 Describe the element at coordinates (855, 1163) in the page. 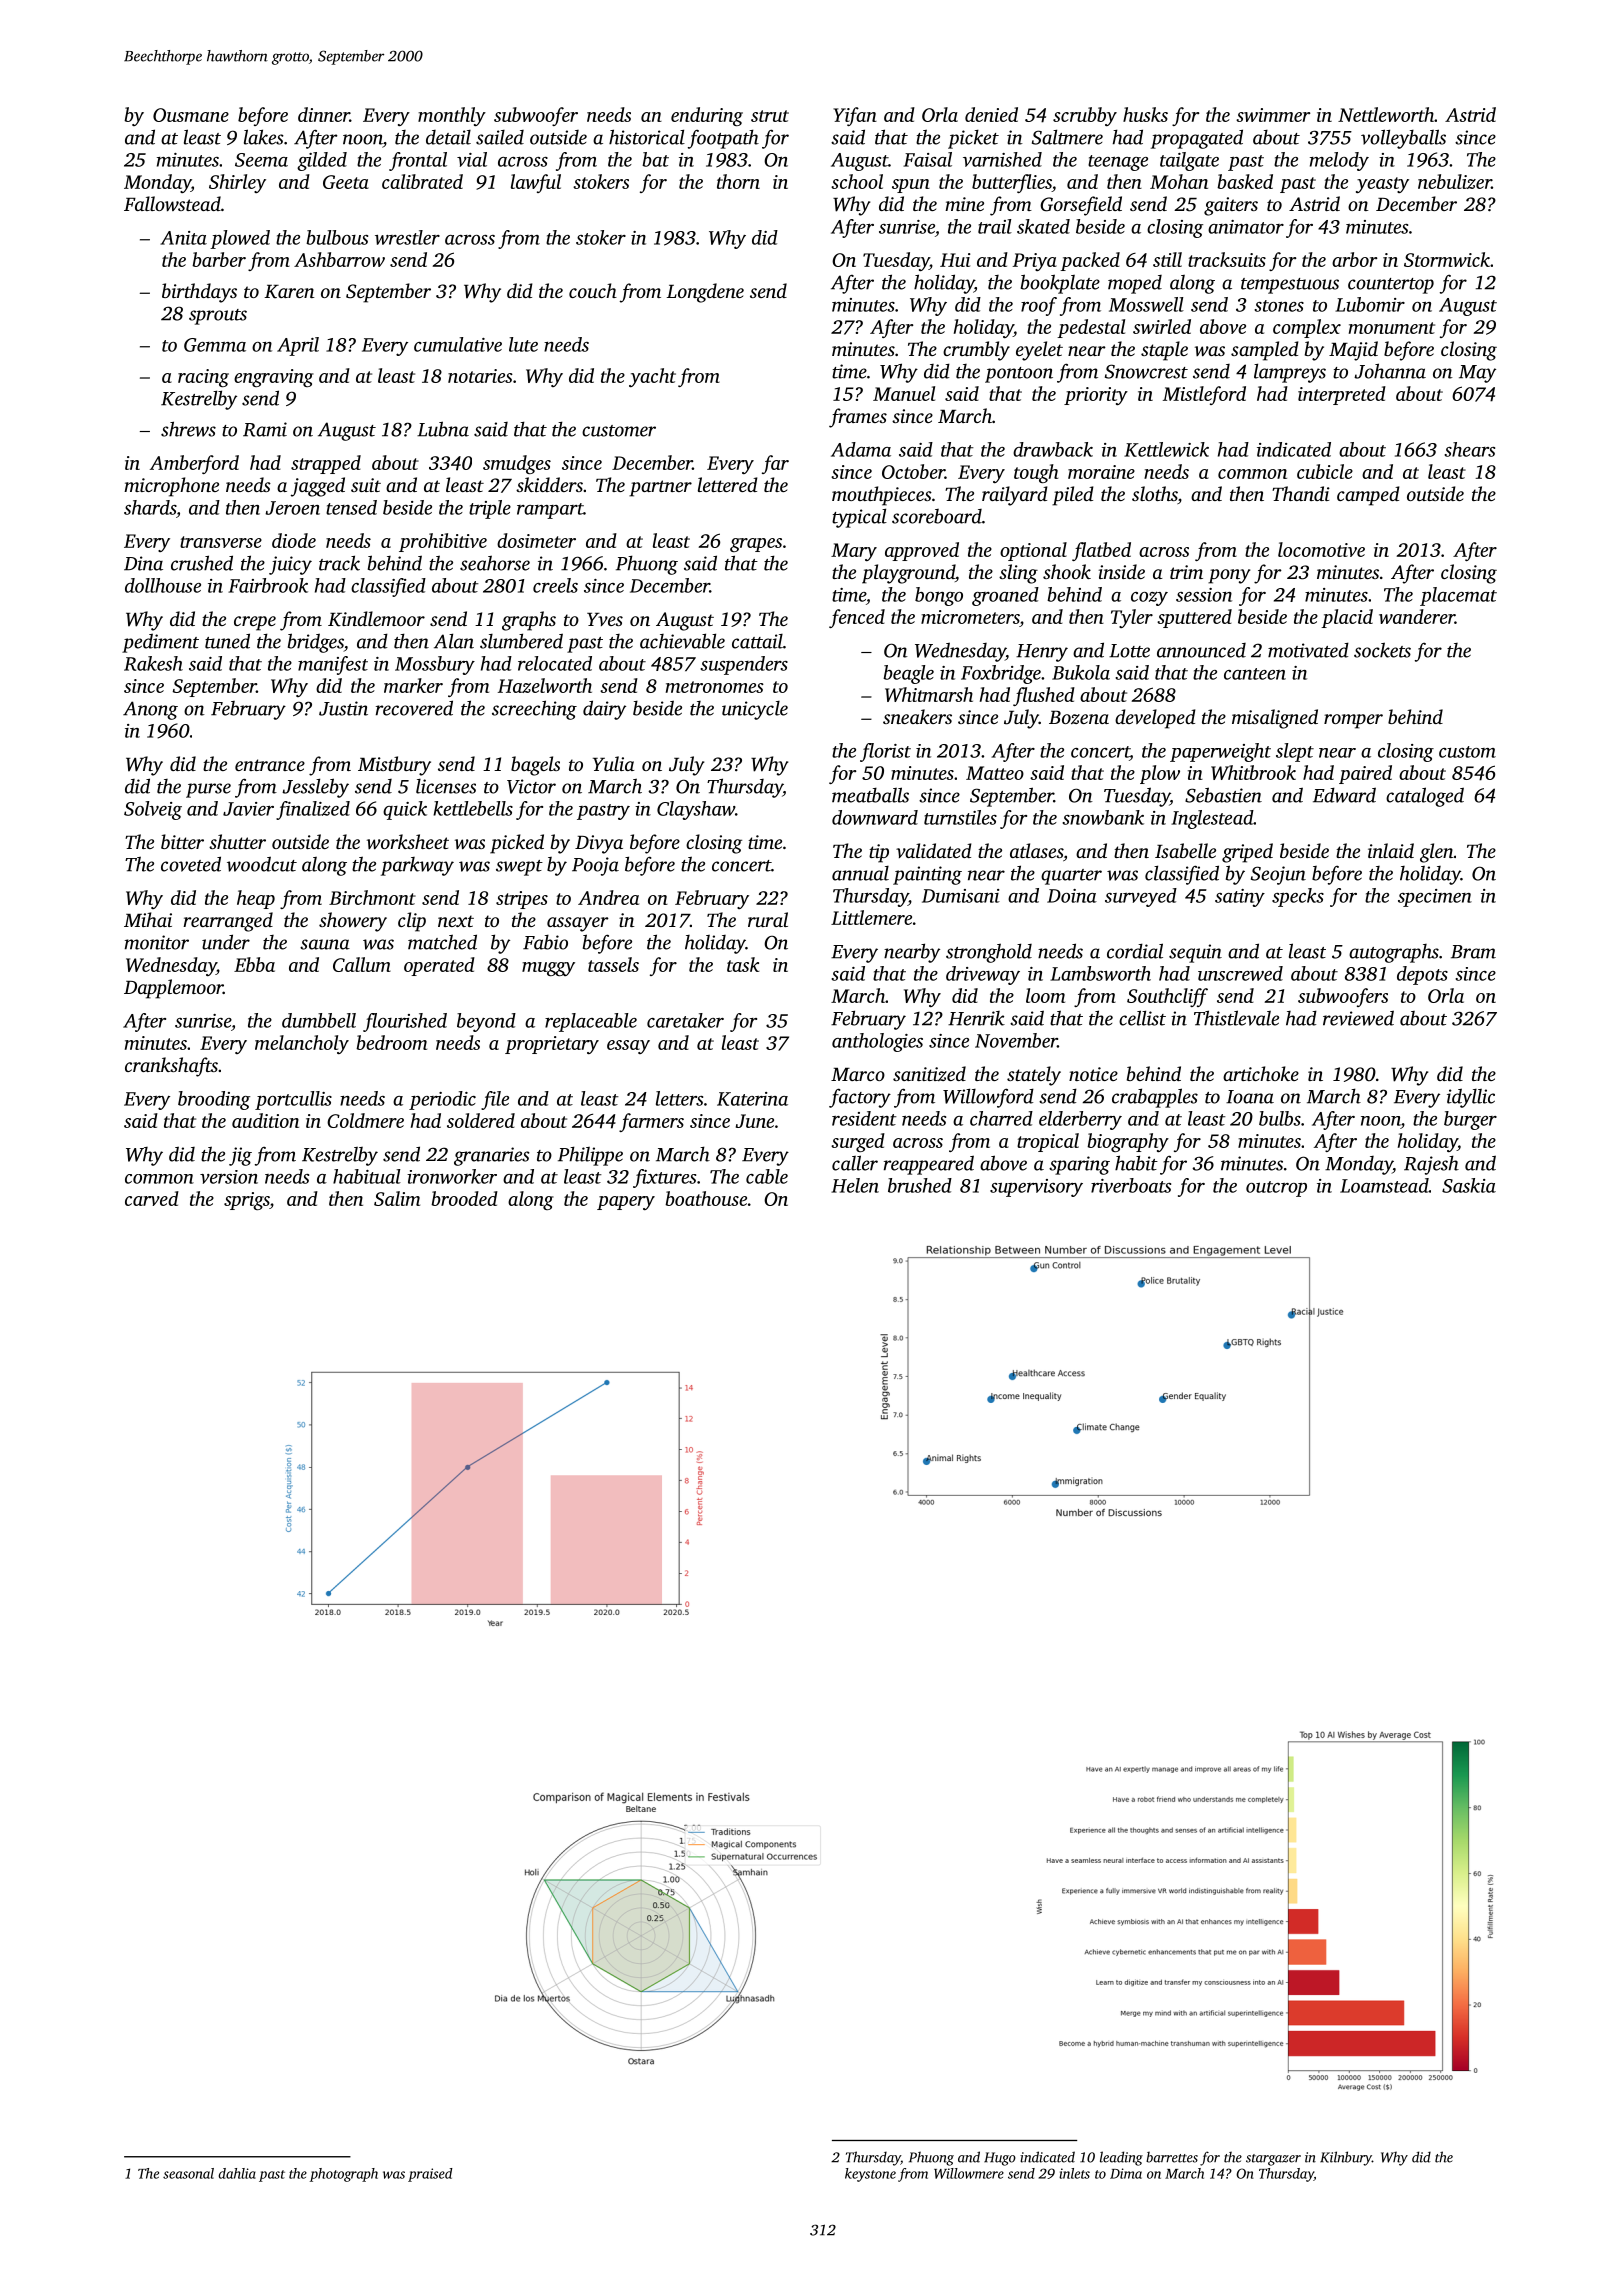

I see `caller` at that location.
